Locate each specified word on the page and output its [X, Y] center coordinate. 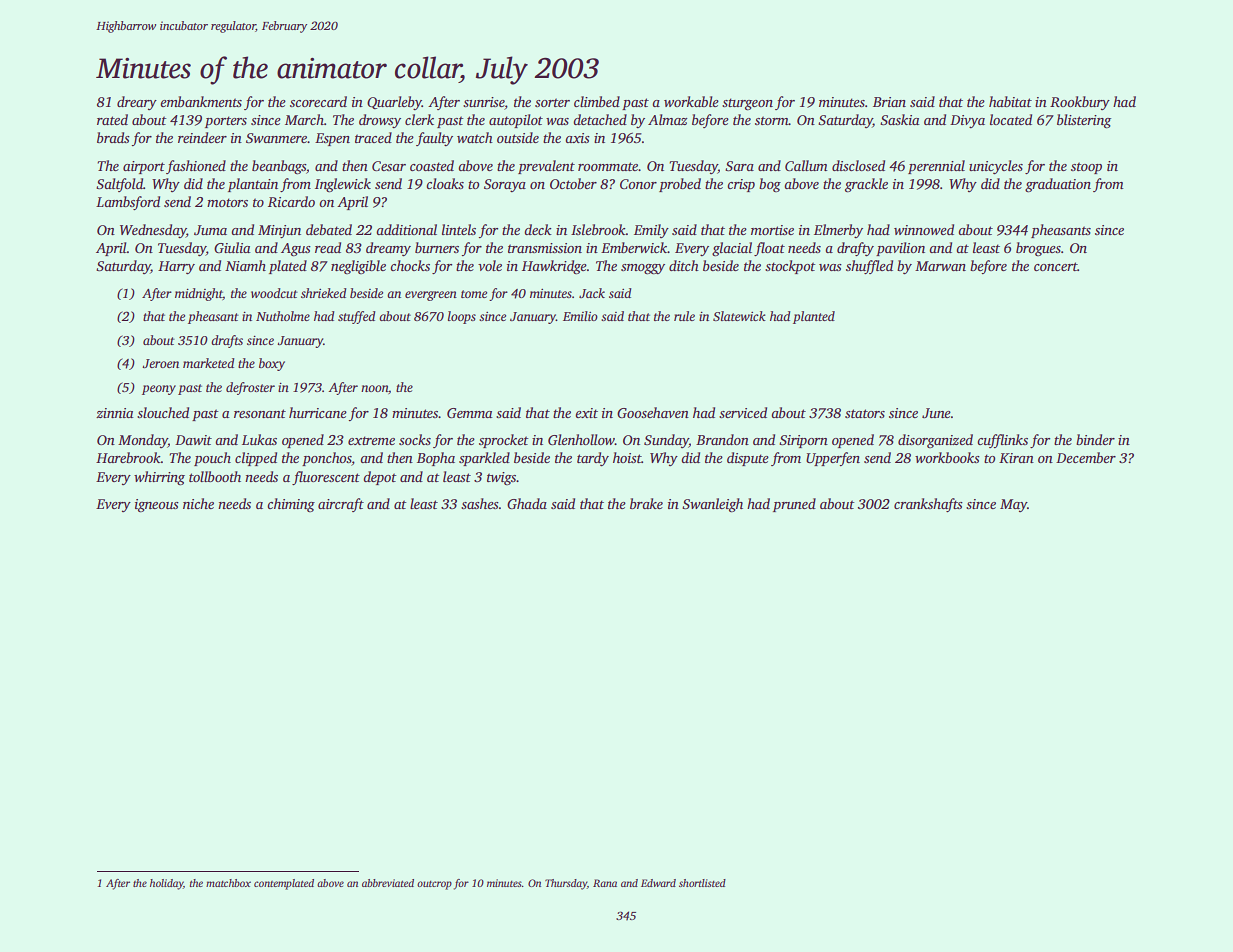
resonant [260, 413]
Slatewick [739, 316]
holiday [166, 884]
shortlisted [702, 883]
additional [406, 229]
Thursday [566, 884]
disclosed [858, 165]
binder [1095, 439]
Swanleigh [712, 505]
